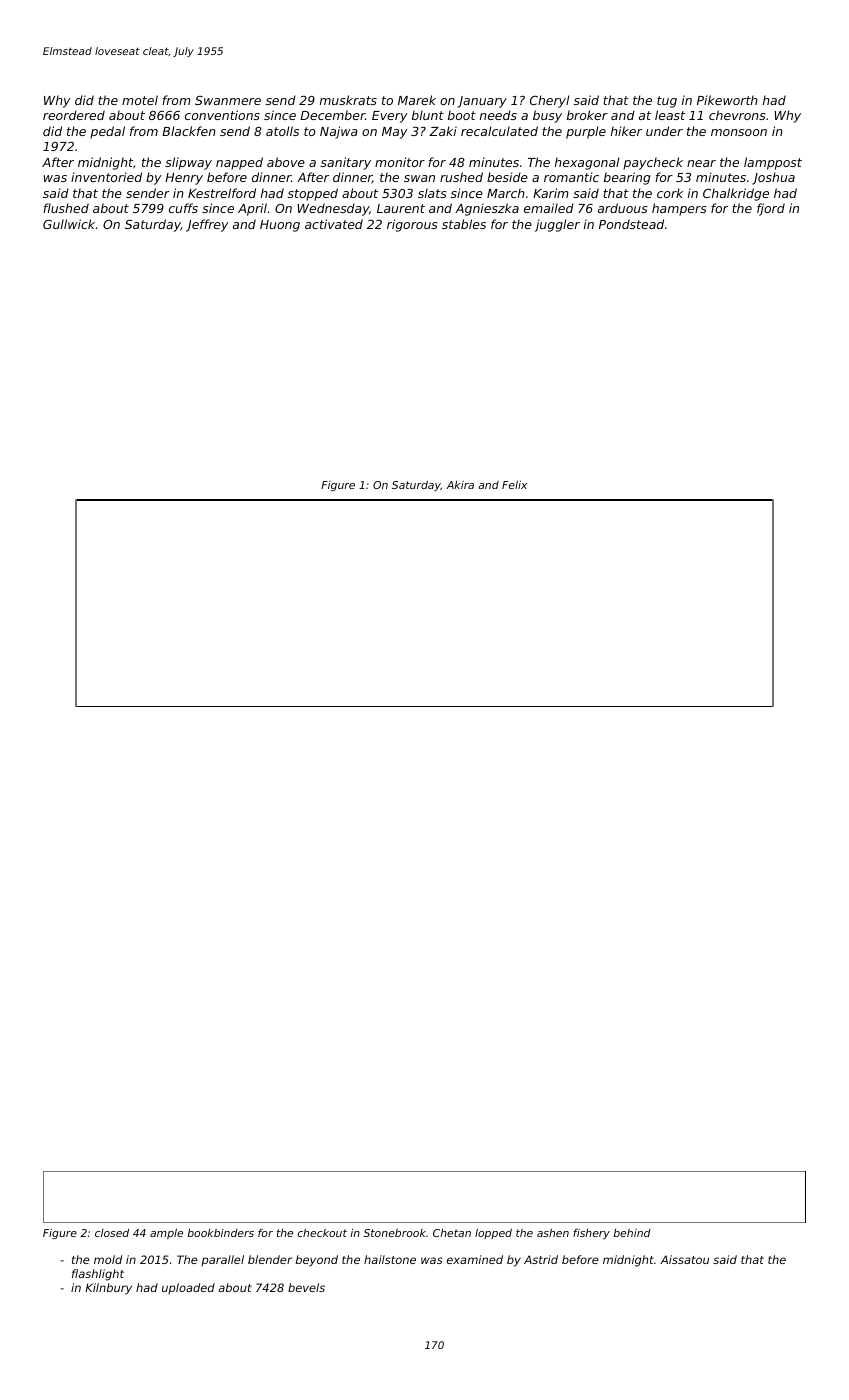  Describe the element at coordinates (727, 100) in the screenshot. I see `Pikeworth` at that location.
